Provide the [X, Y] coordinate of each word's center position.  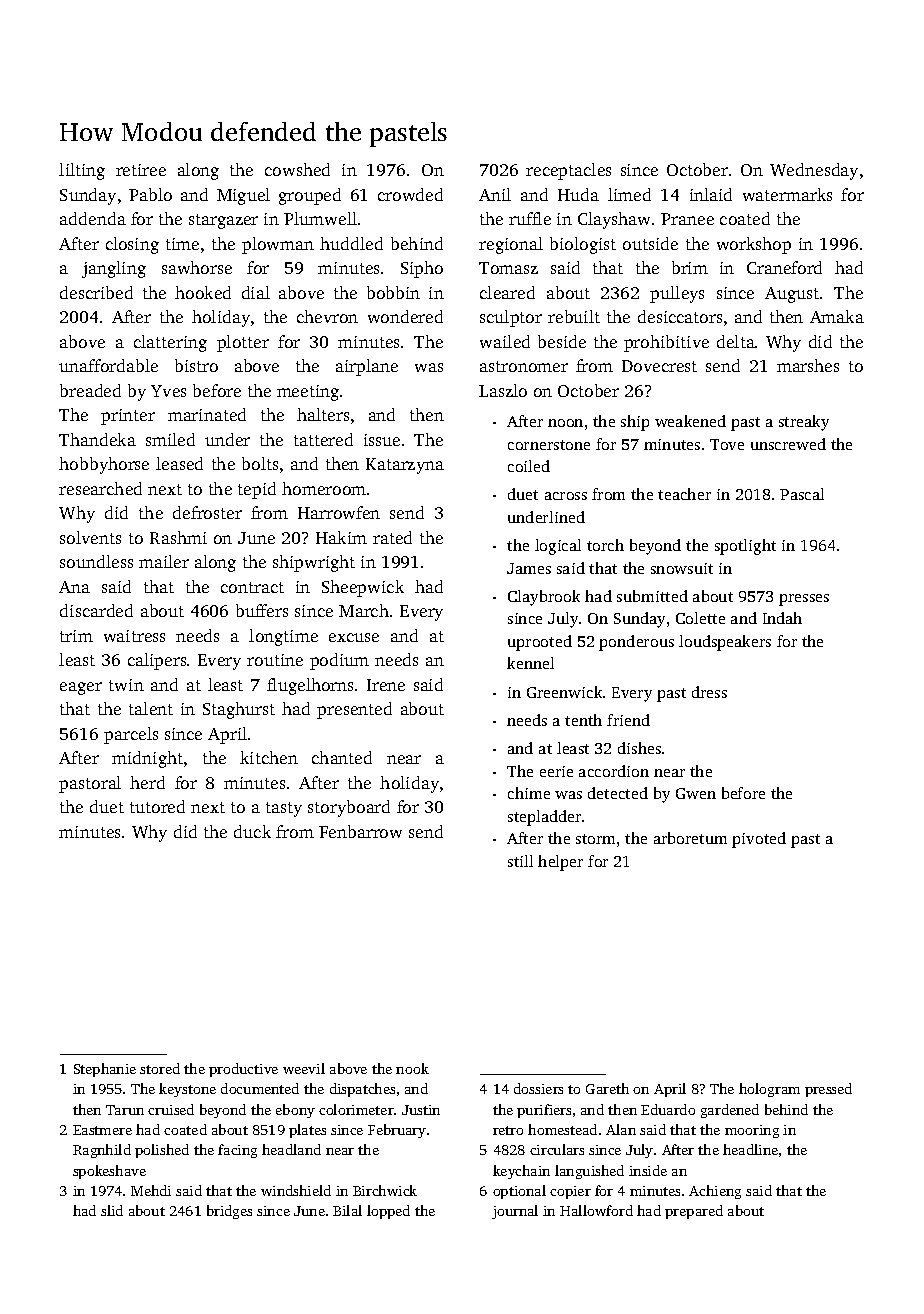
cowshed [297, 169]
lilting [82, 171]
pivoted [759, 840]
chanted [342, 757]
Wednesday [814, 171]
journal [515, 1212]
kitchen [269, 757]
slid [112, 1210]
